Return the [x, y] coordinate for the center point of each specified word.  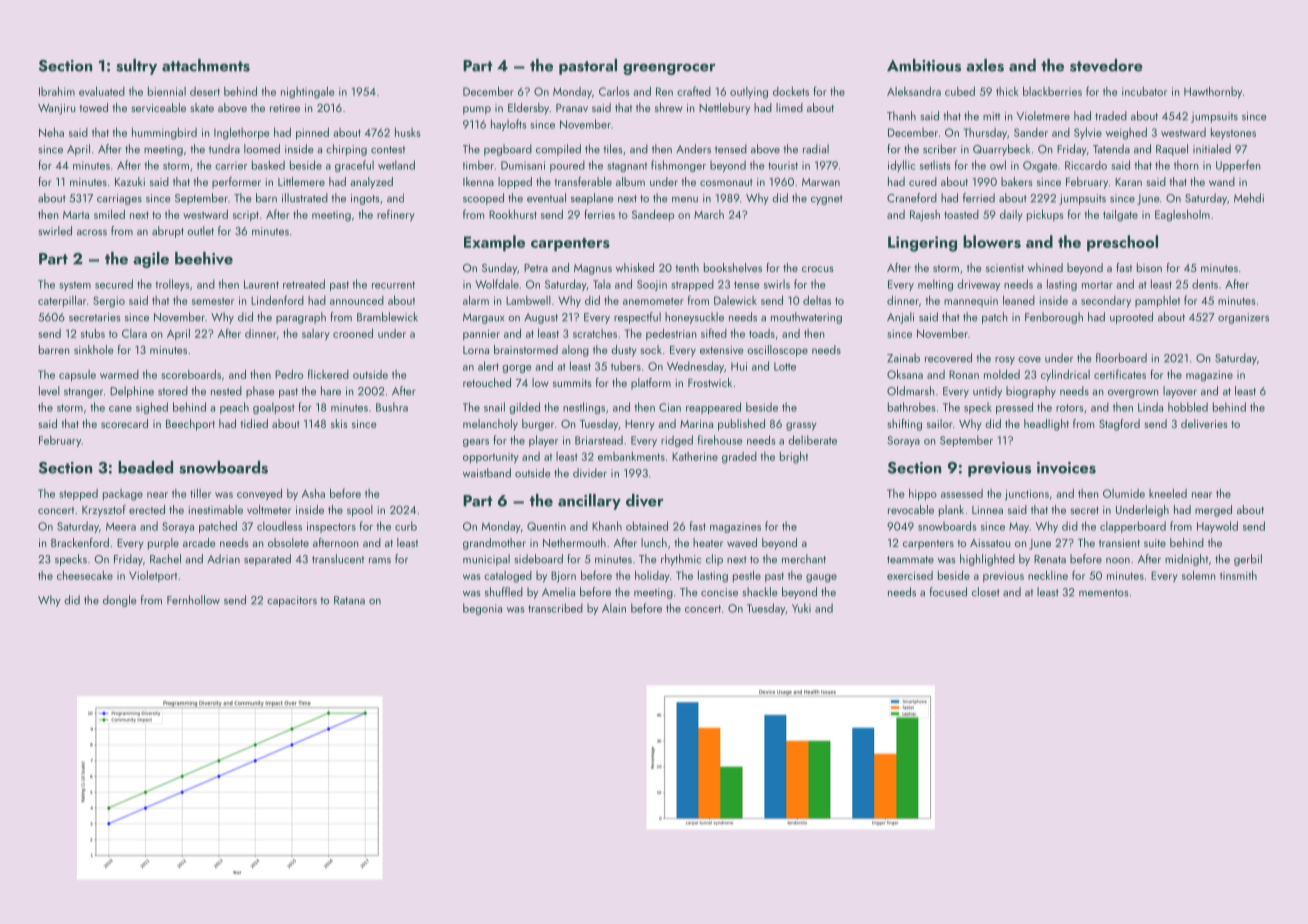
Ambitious [924, 65]
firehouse [720, 440]
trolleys [172, 285]
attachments [206, 65]
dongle [120, 601]
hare [331, 391]
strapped [692, 285]
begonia [482, 609]
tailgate [1120, 215]
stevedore [1106, 65]
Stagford [1119, 425]
